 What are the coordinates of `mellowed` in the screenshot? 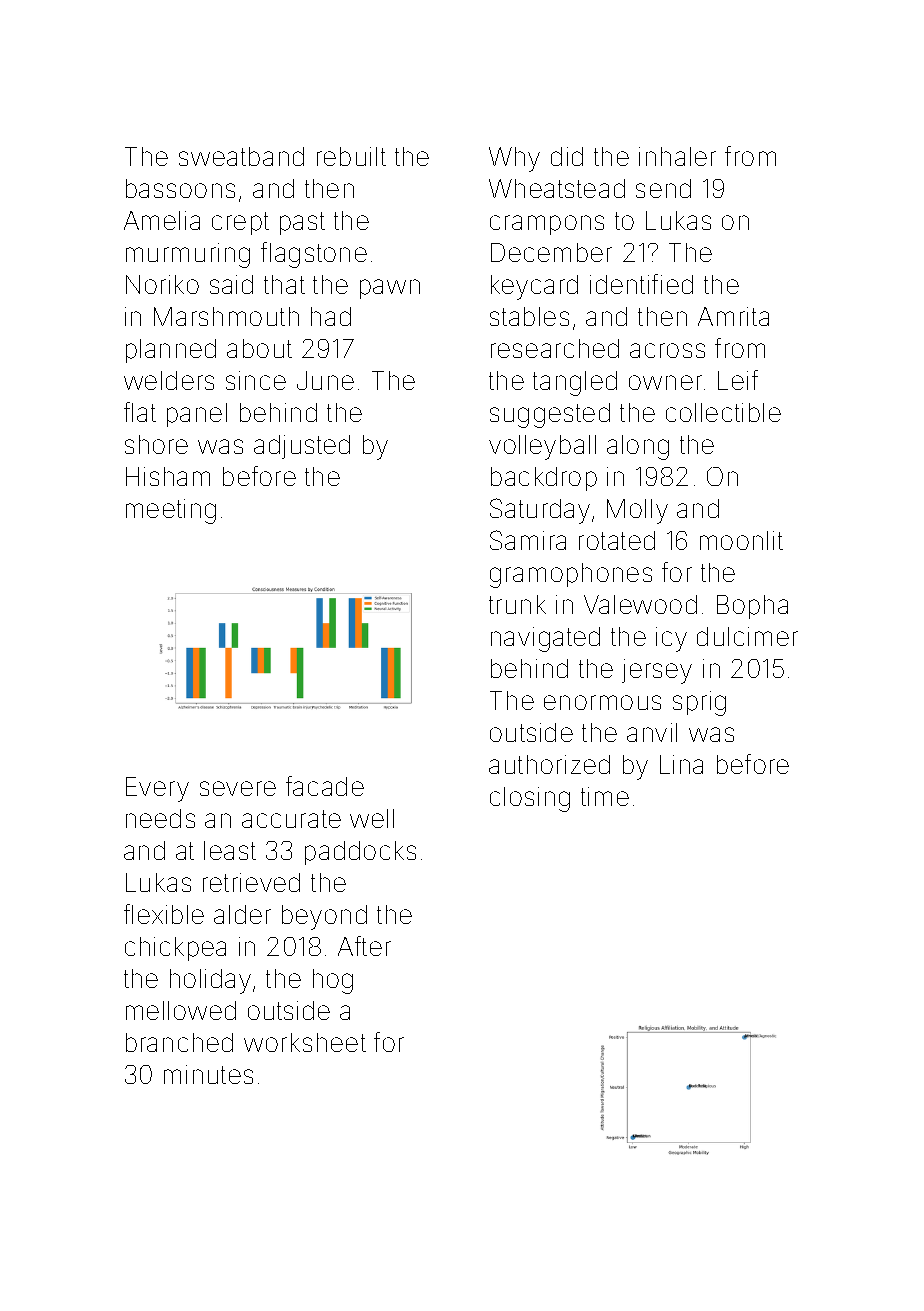 It's located at (181, 1010).
